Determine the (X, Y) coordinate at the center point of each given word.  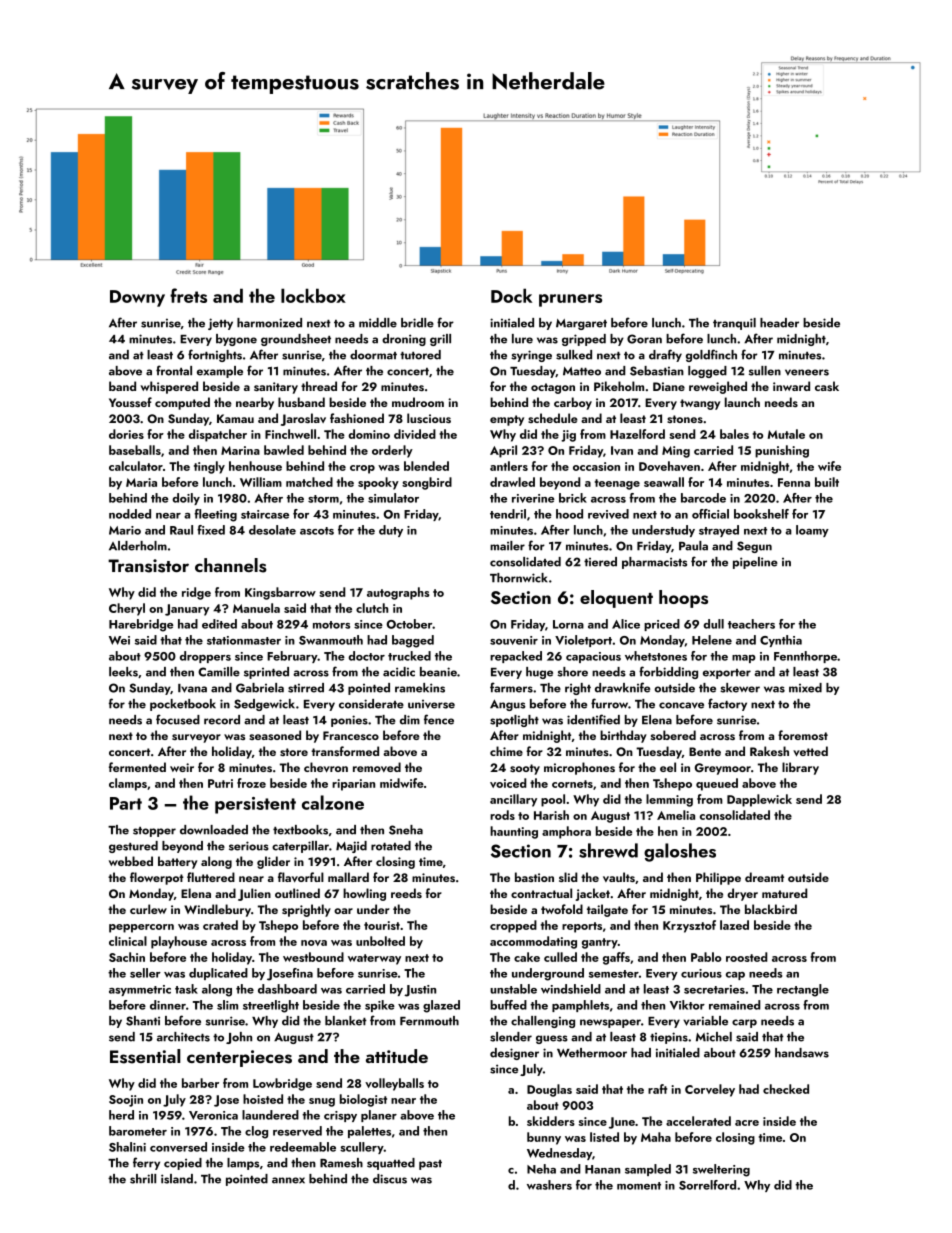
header (779, 323)
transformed (345, 751)
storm (323, 499)
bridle (417, 323)
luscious (429, 418)
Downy (137, 298)
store (294, 752)
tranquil (734, 324)
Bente (705, 751)
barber (200, 1083)
